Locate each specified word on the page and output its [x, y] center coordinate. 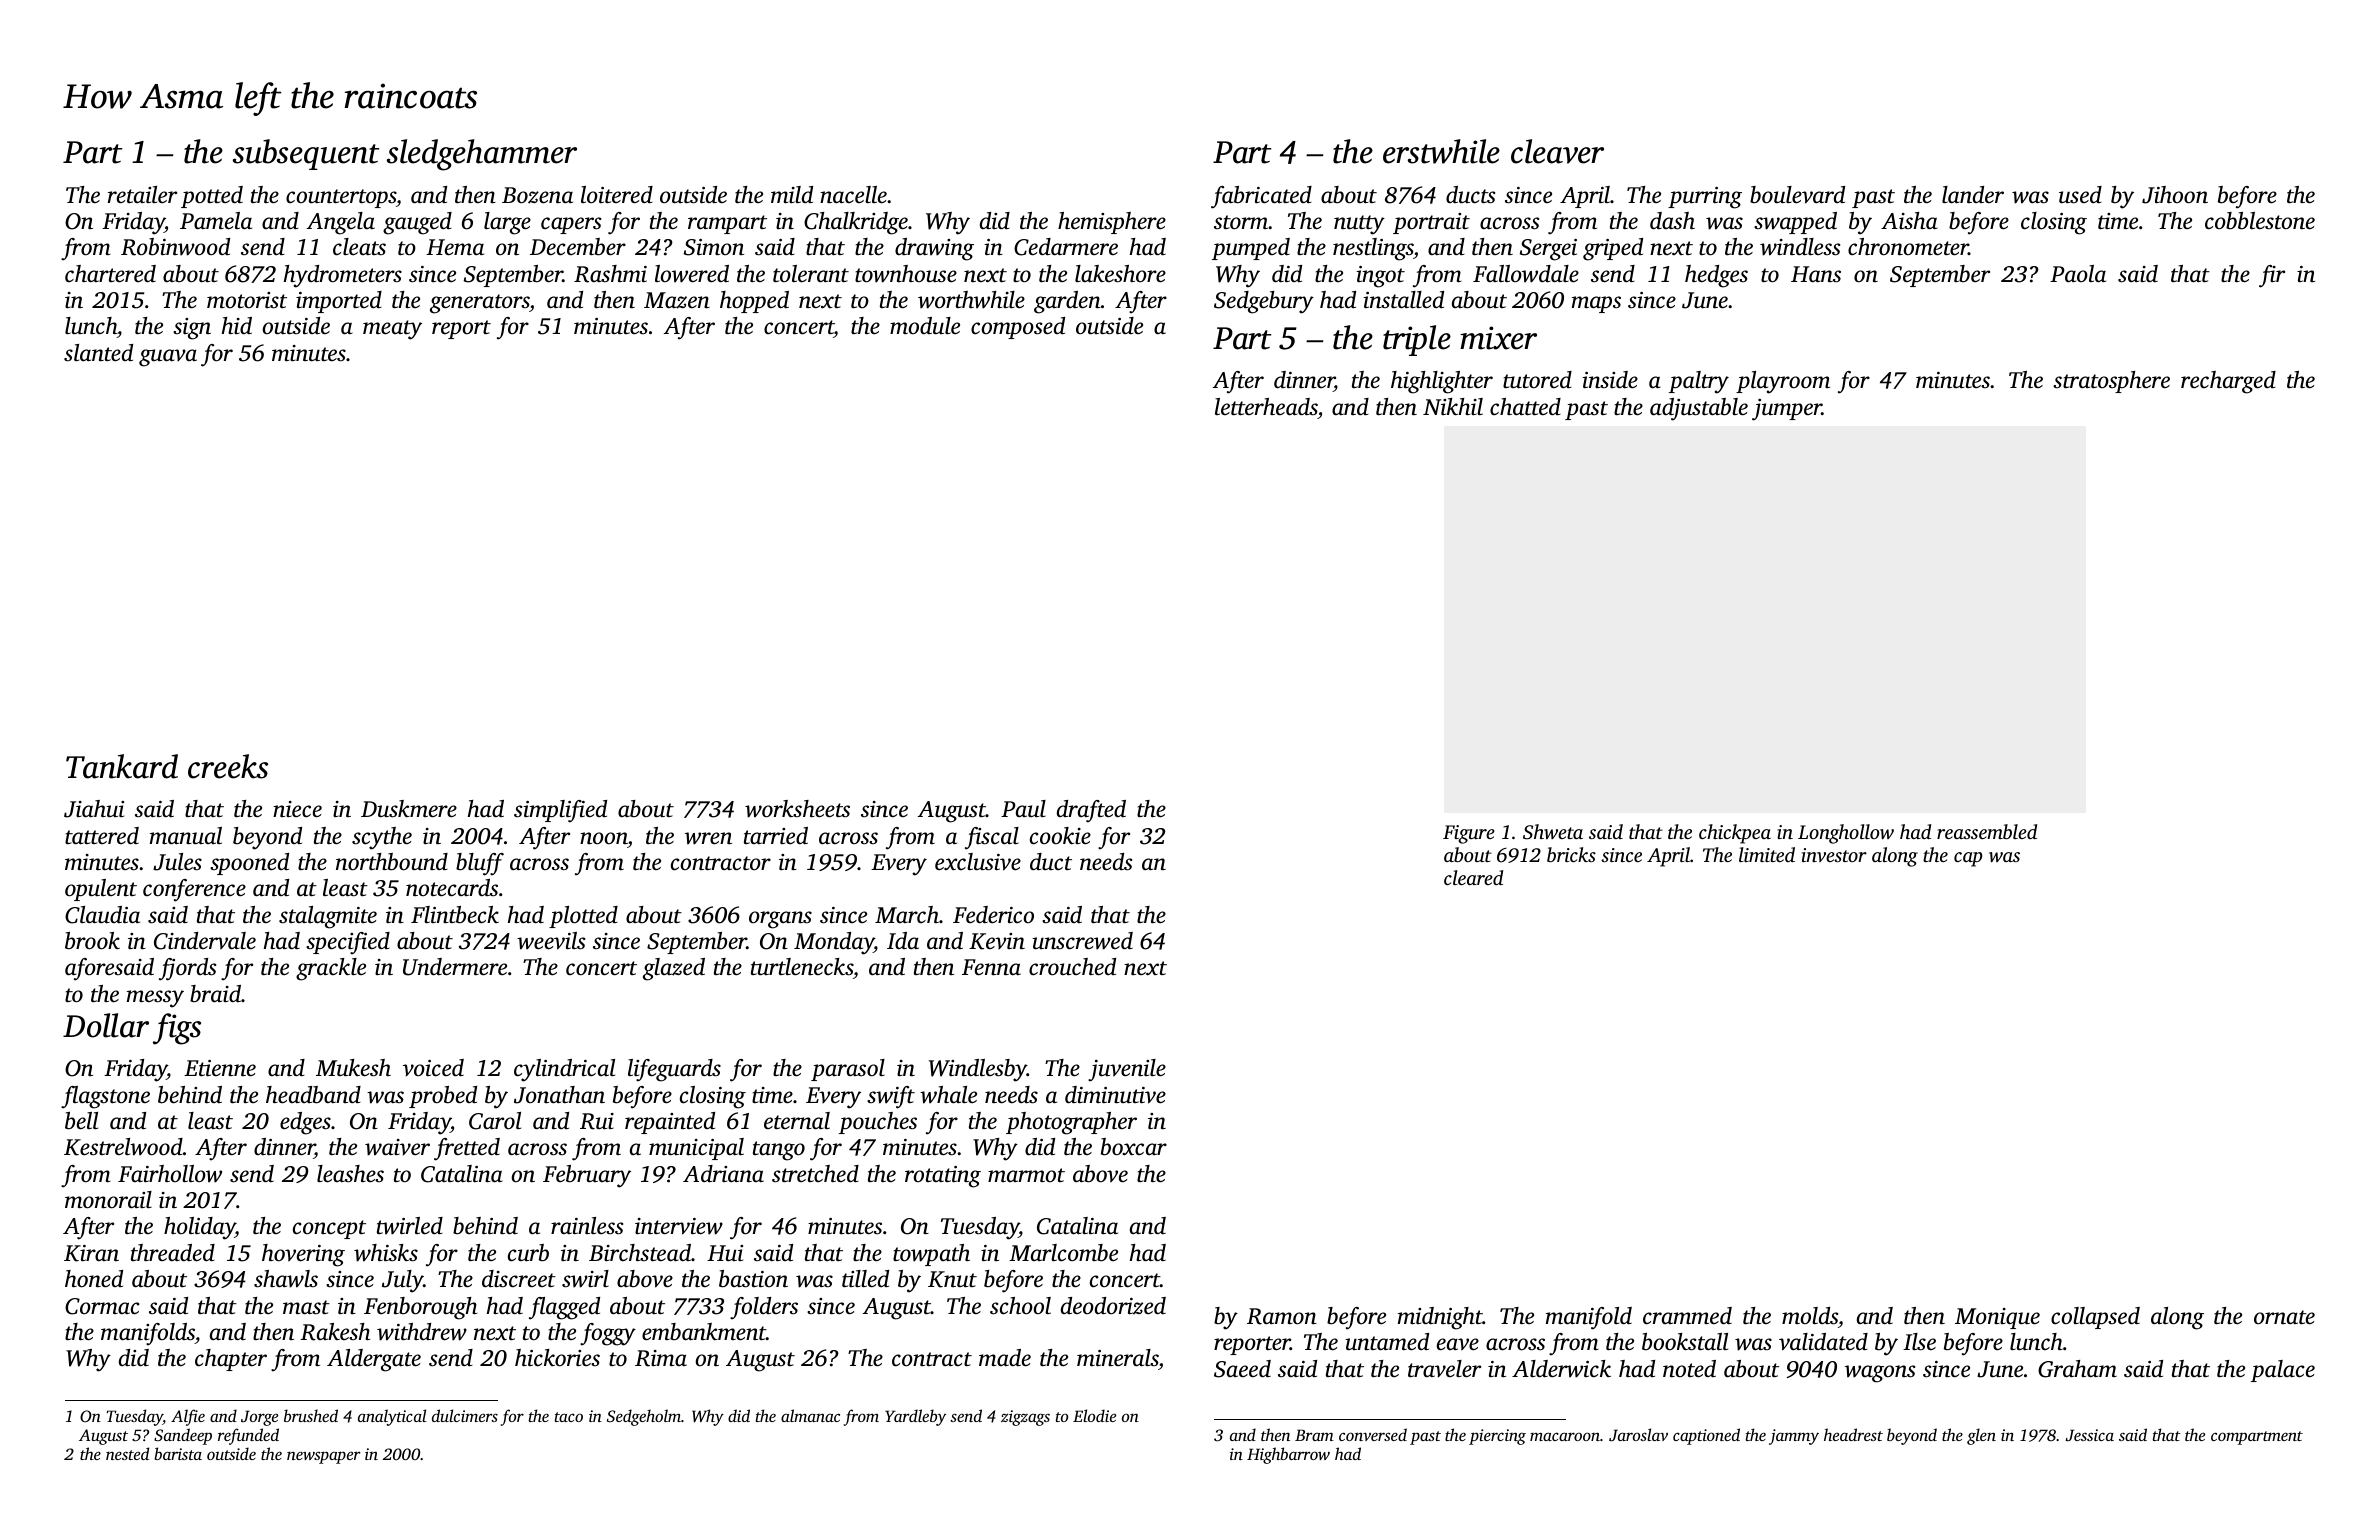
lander [1973, 195]
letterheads [1266, 407]
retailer [142, 195]
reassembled [1987, 831]
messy [155, 999]
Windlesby [978, 1070]
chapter [231, 1360]
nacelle [853, 195]
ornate [2284, 1317]
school [1020, 1306]
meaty [392, 330]
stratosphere [2111, 382]
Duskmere [409, 809]
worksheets [797, 809]
